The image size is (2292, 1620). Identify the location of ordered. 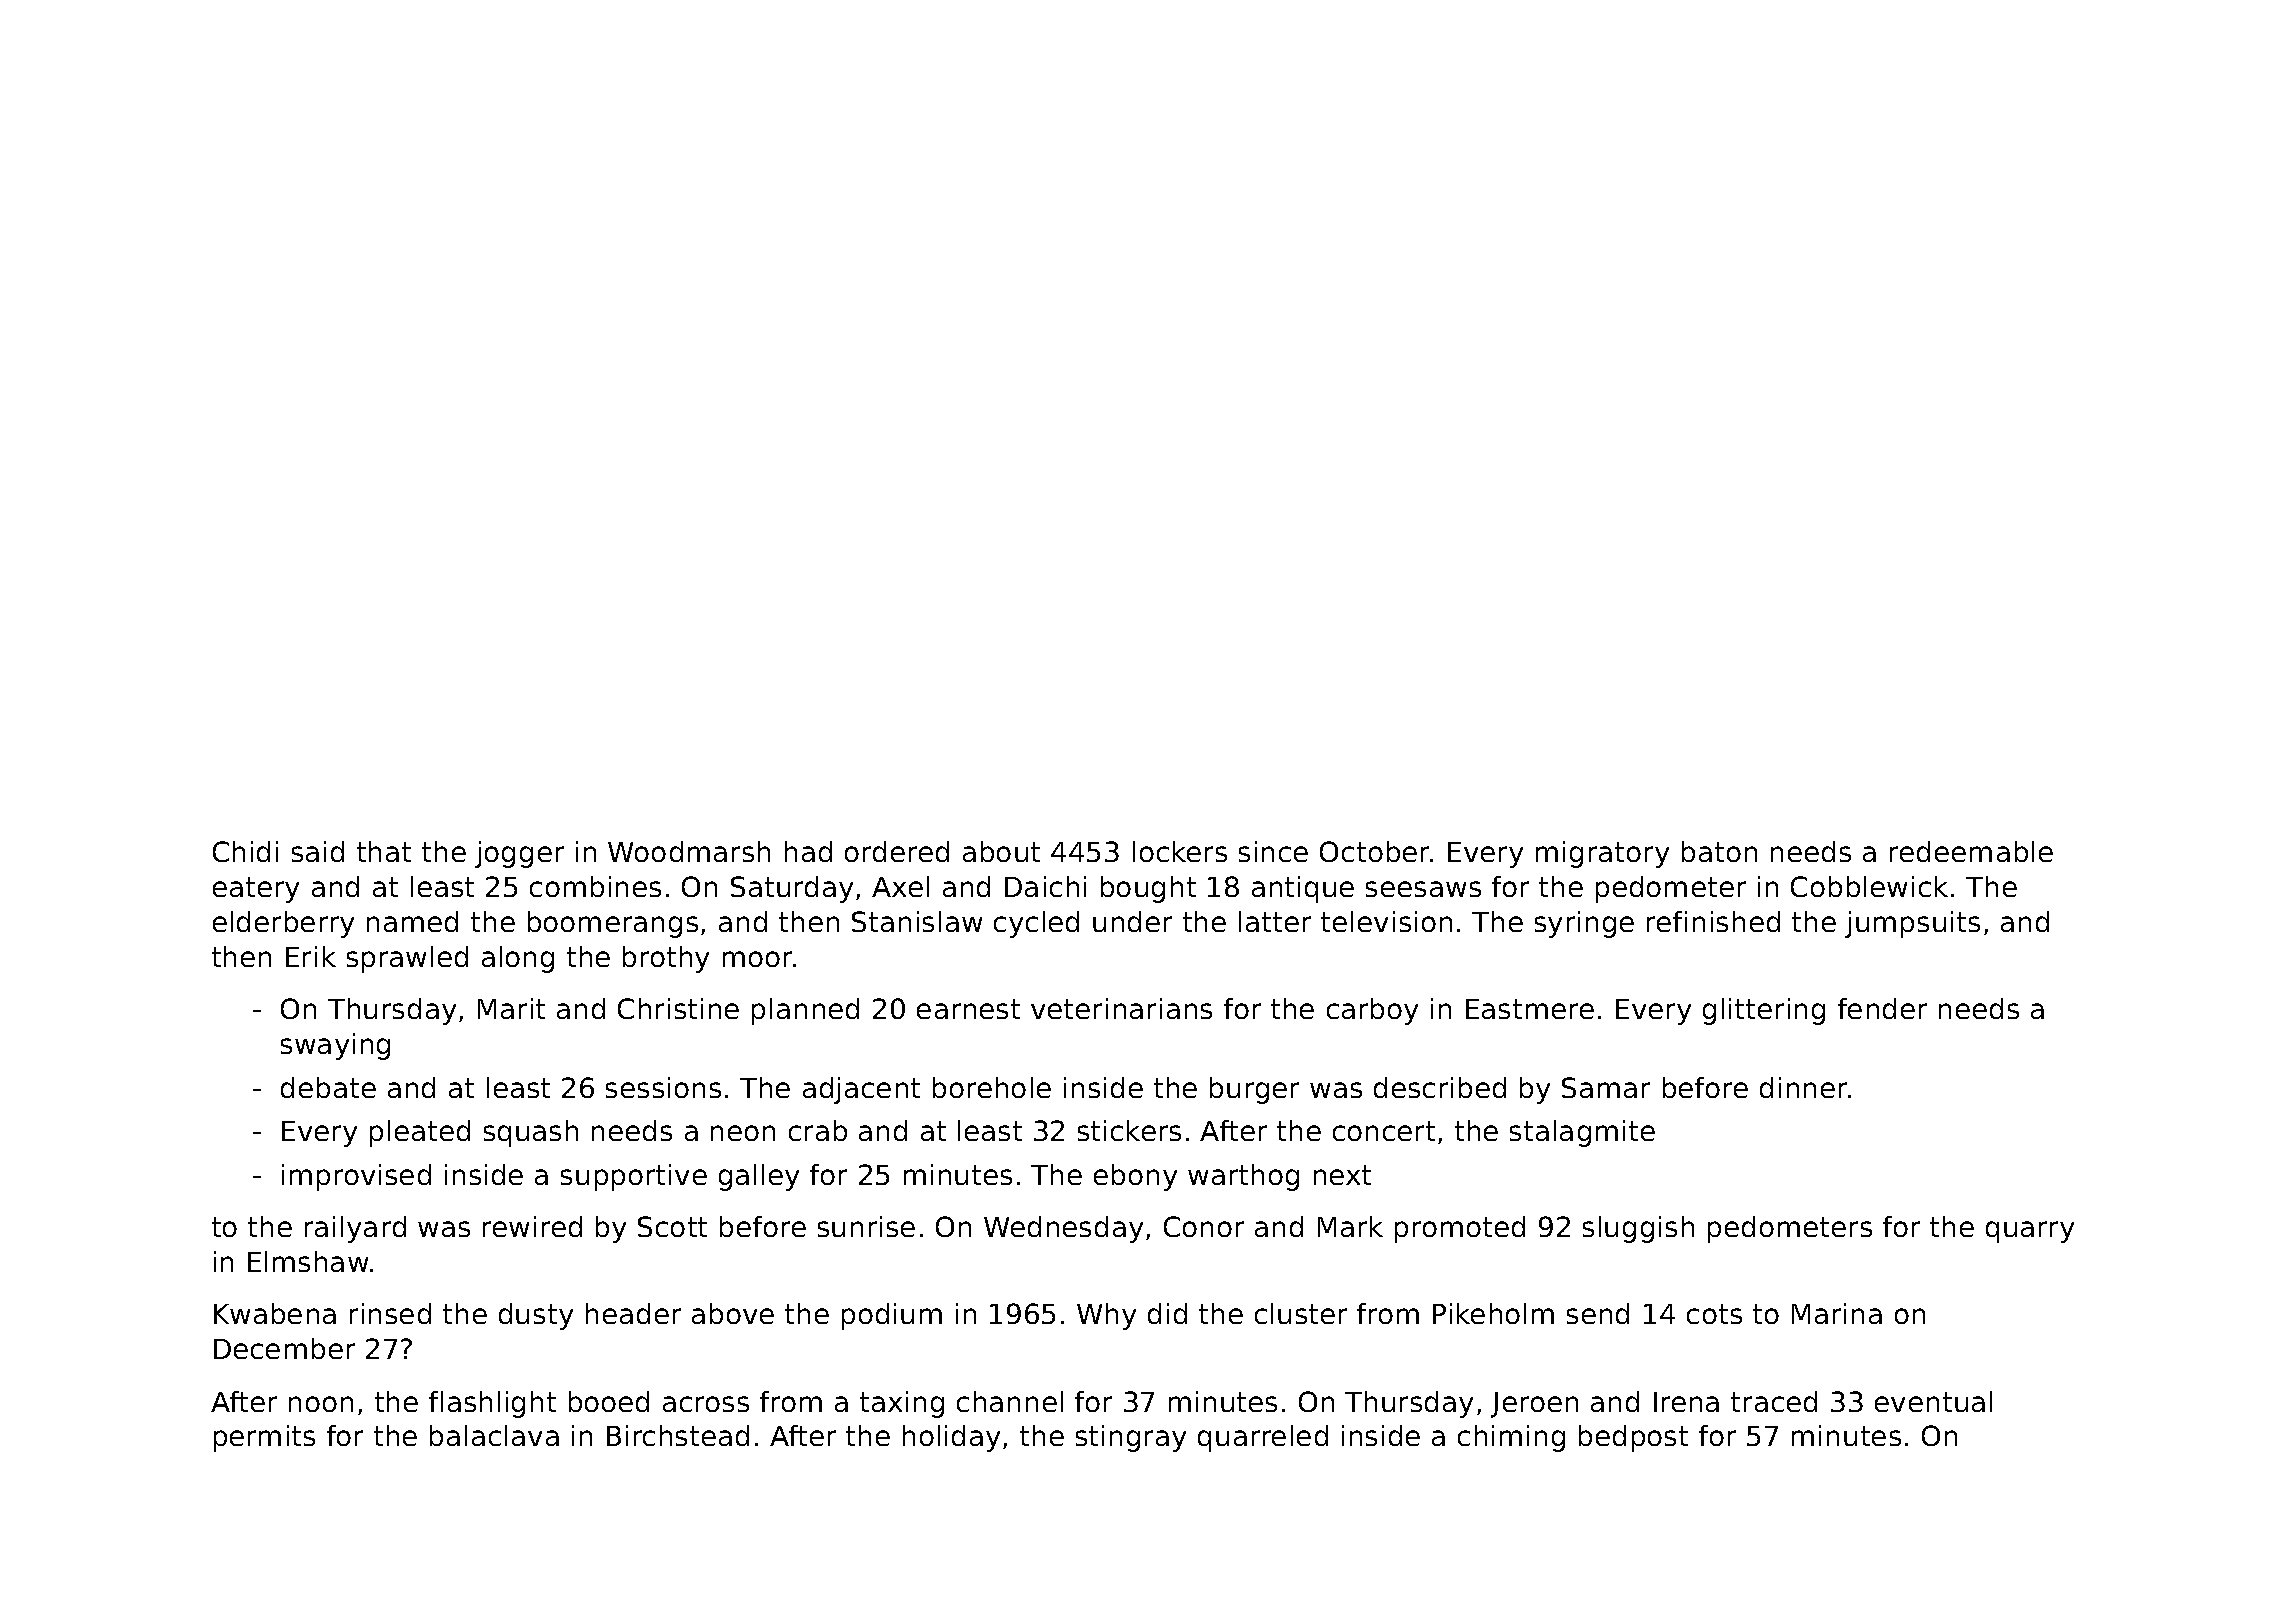
(897, 851).
